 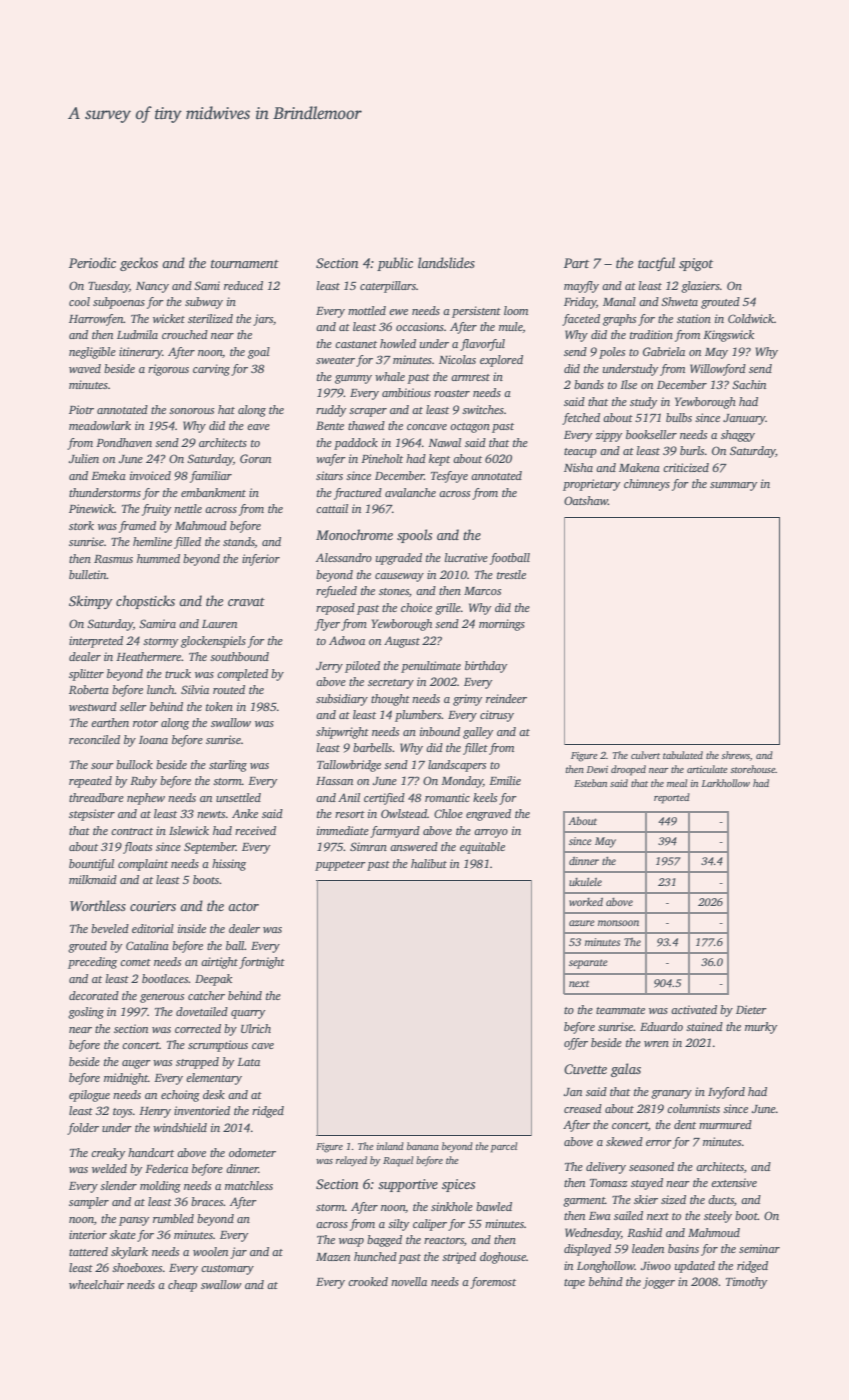 I want to click on tattered, so click(x=88, y=1251).
